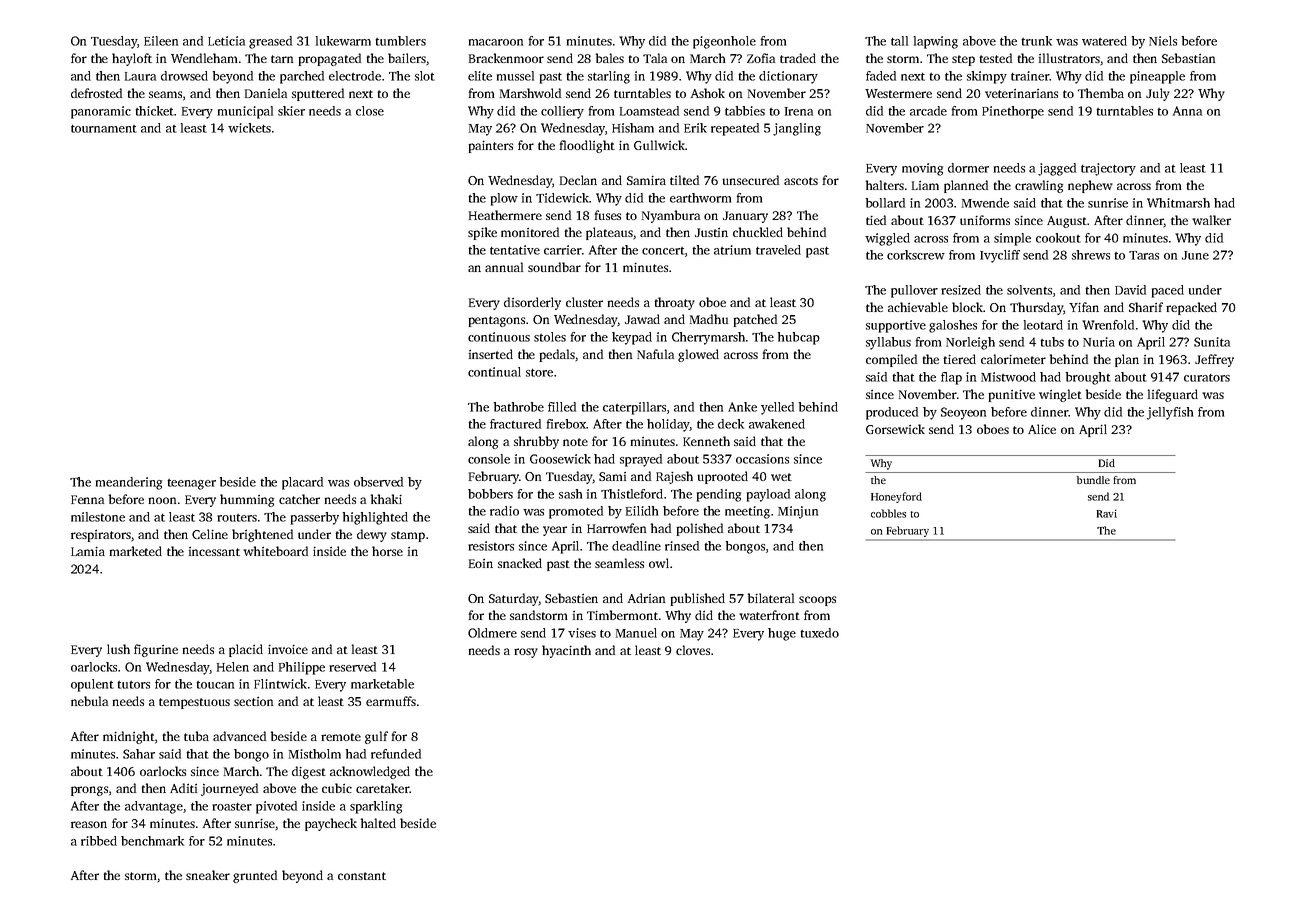 The width and height of the page is (1308, 924). What do you see at coordinates (1108, 169) in the page?
I see `trajectory` at bounding box center [1108, 169].
